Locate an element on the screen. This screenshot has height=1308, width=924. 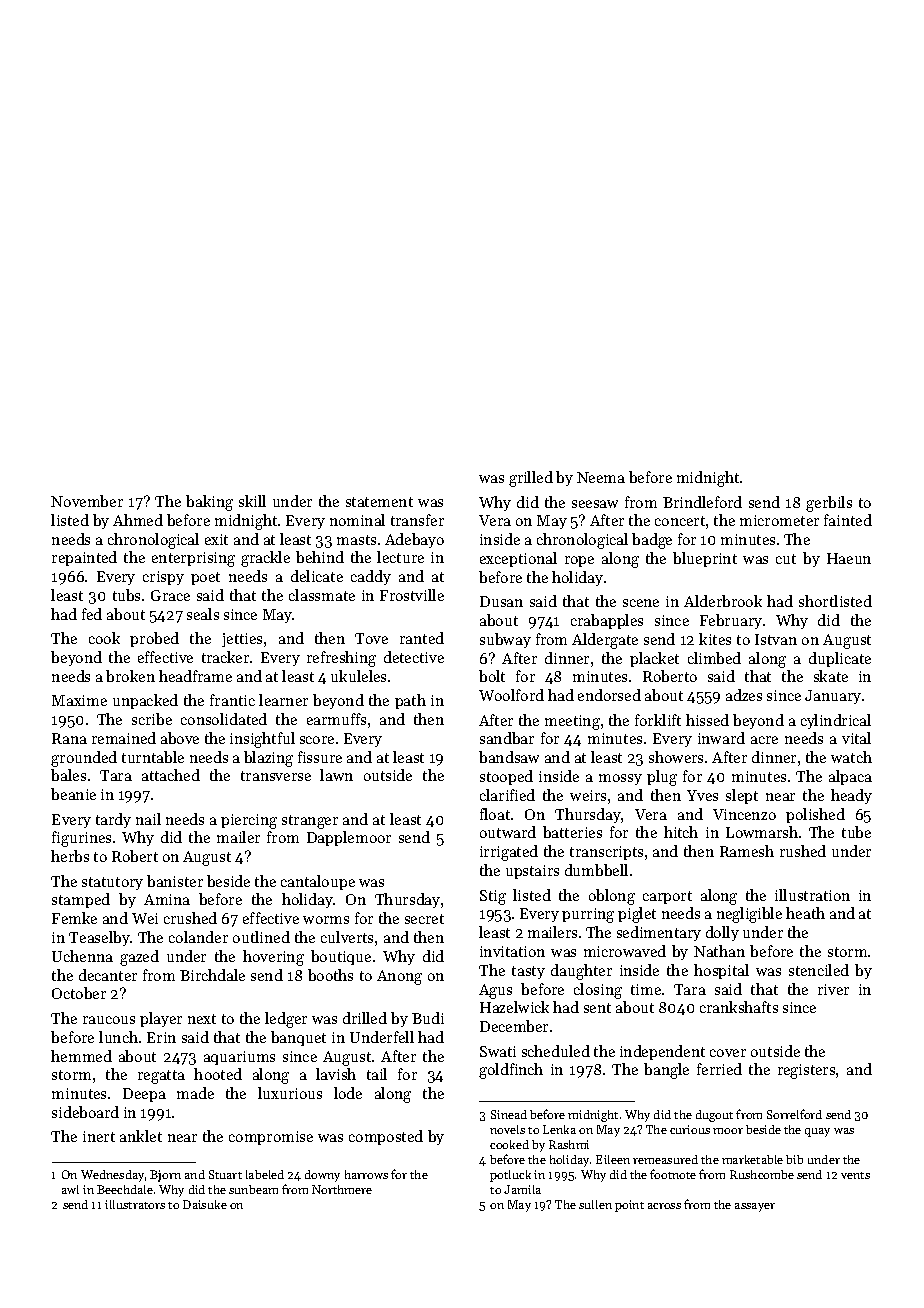
gerbils is located at coordinates (829, 504).
